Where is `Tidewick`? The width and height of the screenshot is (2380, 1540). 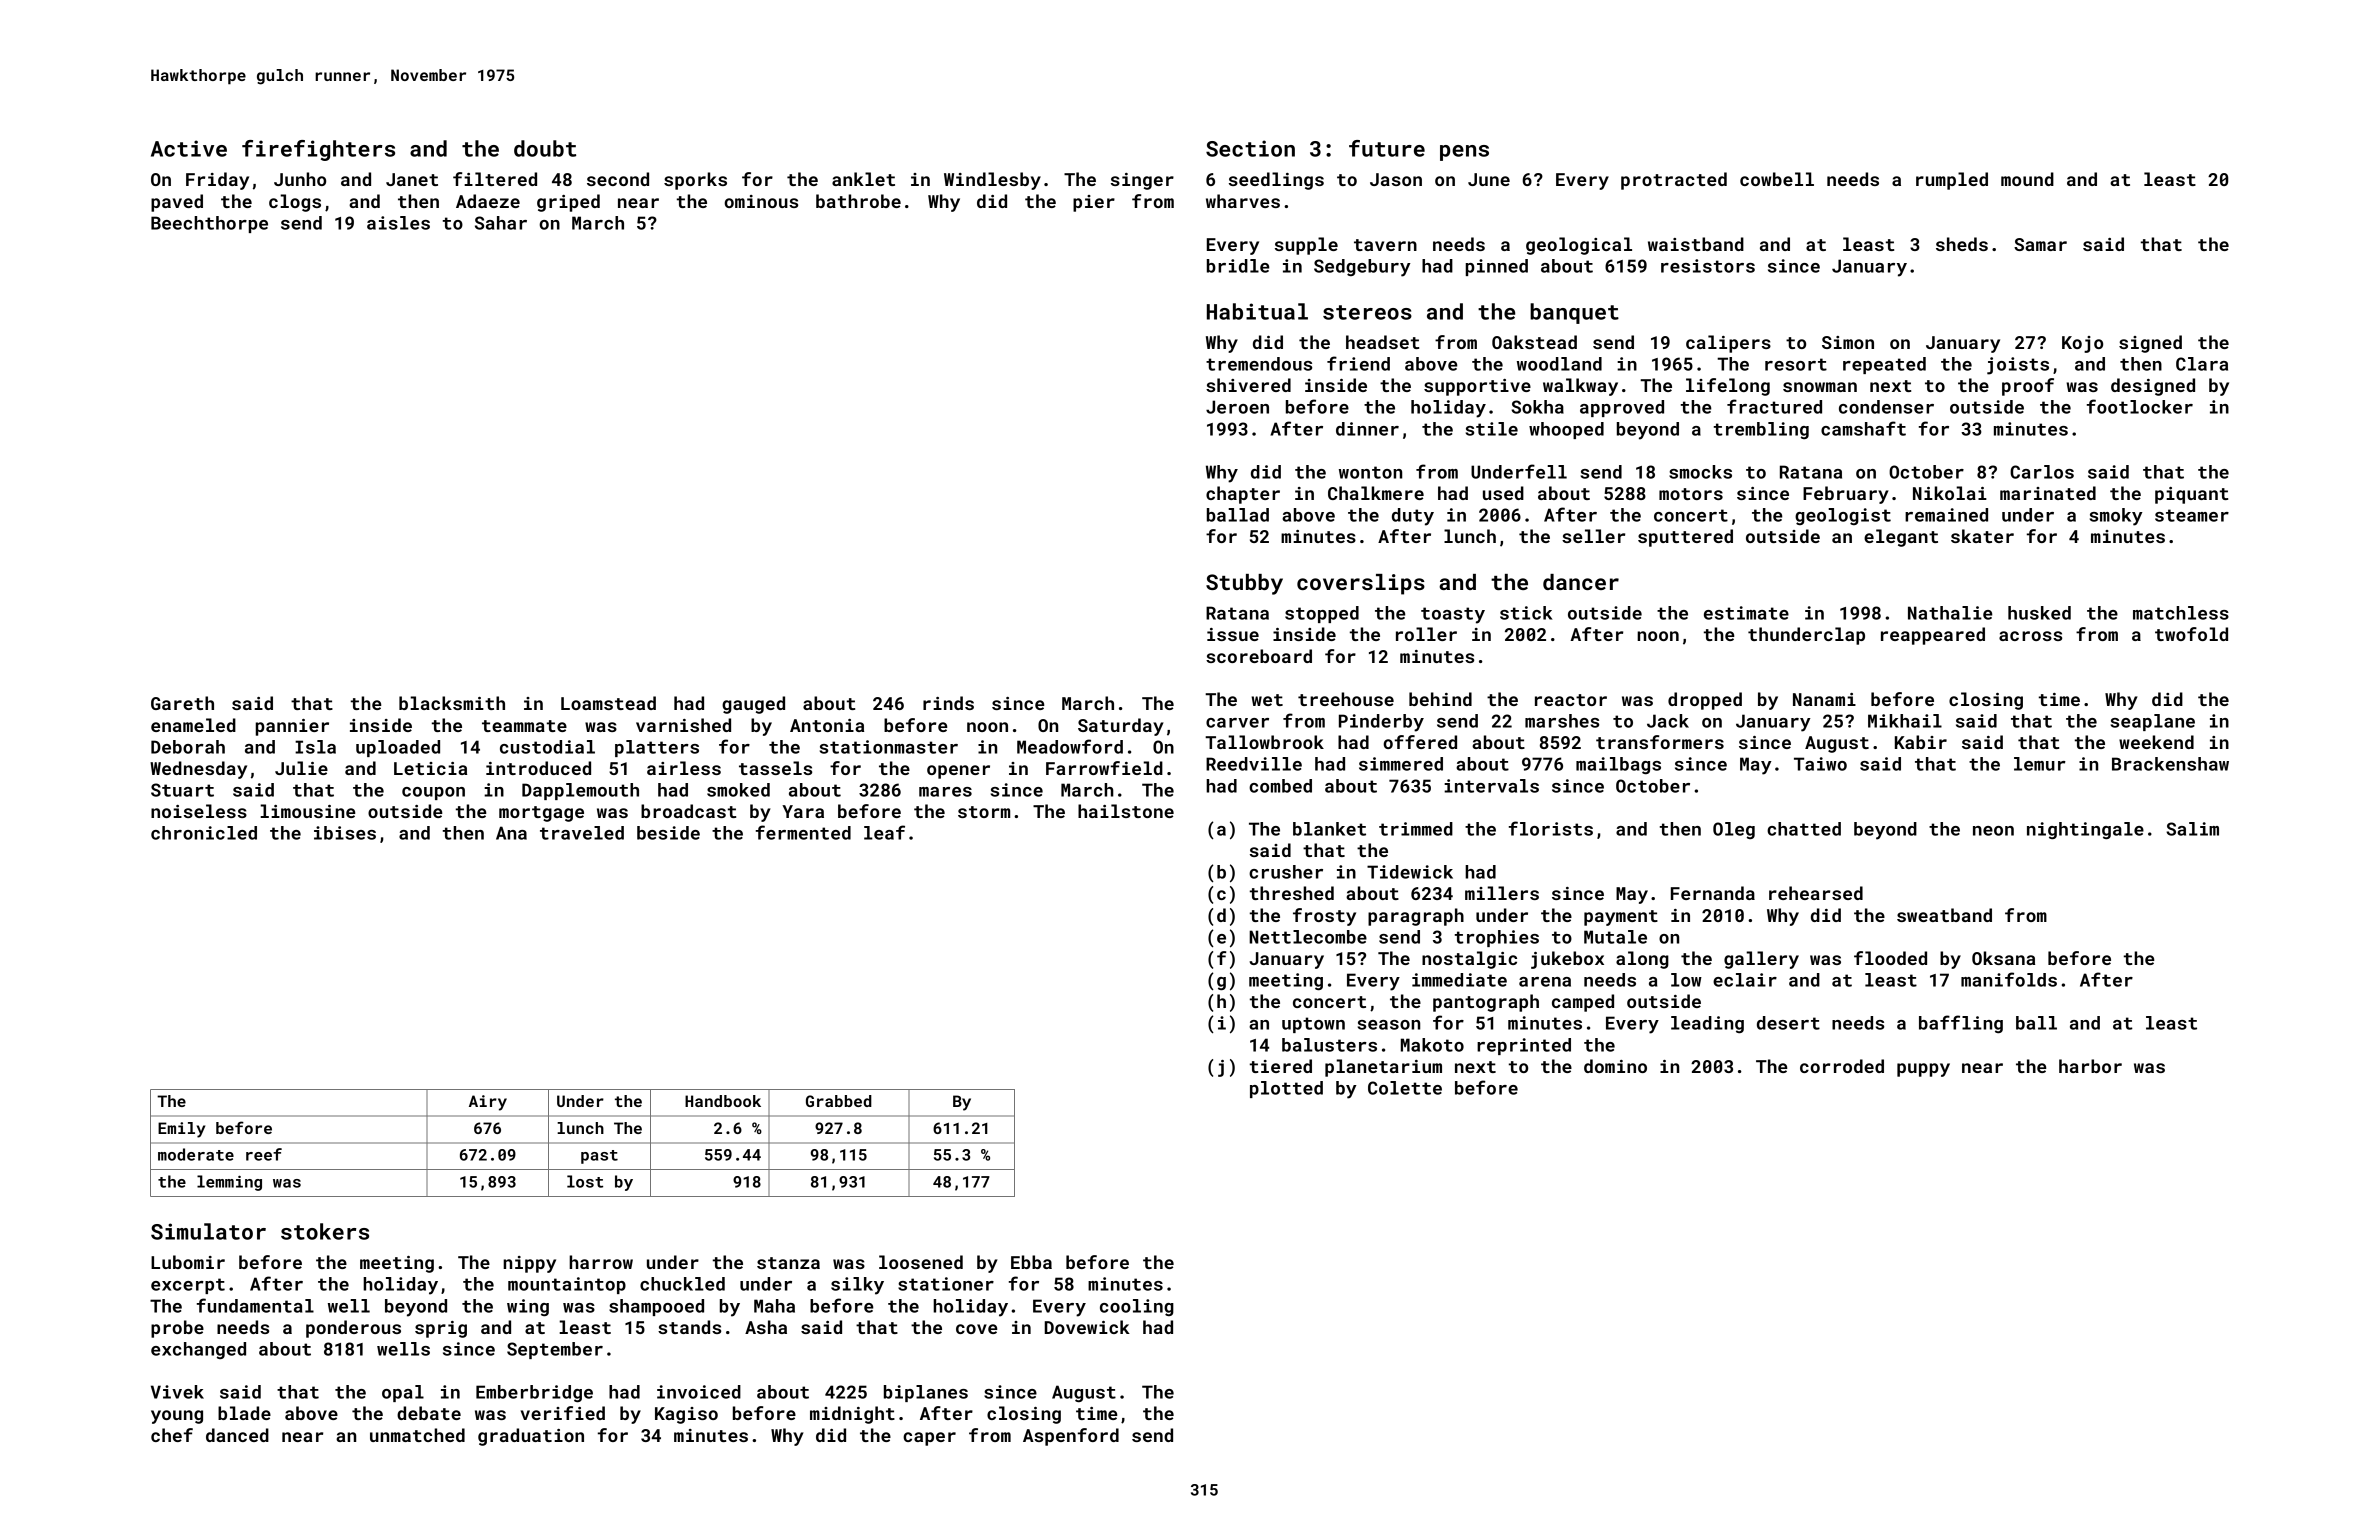 Tidewick is located at coordinates (1410, 872).
